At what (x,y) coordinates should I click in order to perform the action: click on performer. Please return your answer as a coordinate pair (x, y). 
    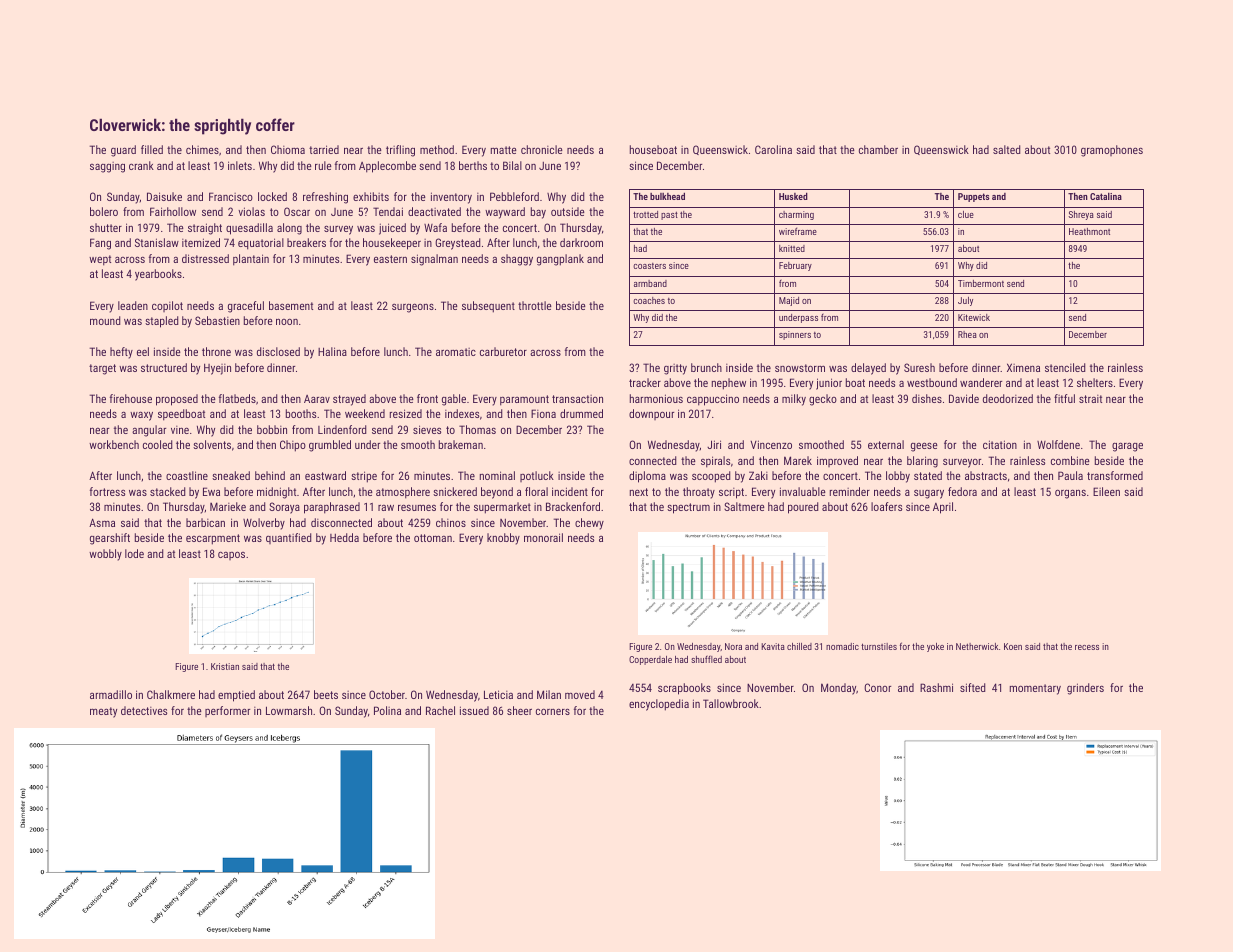
    Looking at the image, I should click on (227, 711).
